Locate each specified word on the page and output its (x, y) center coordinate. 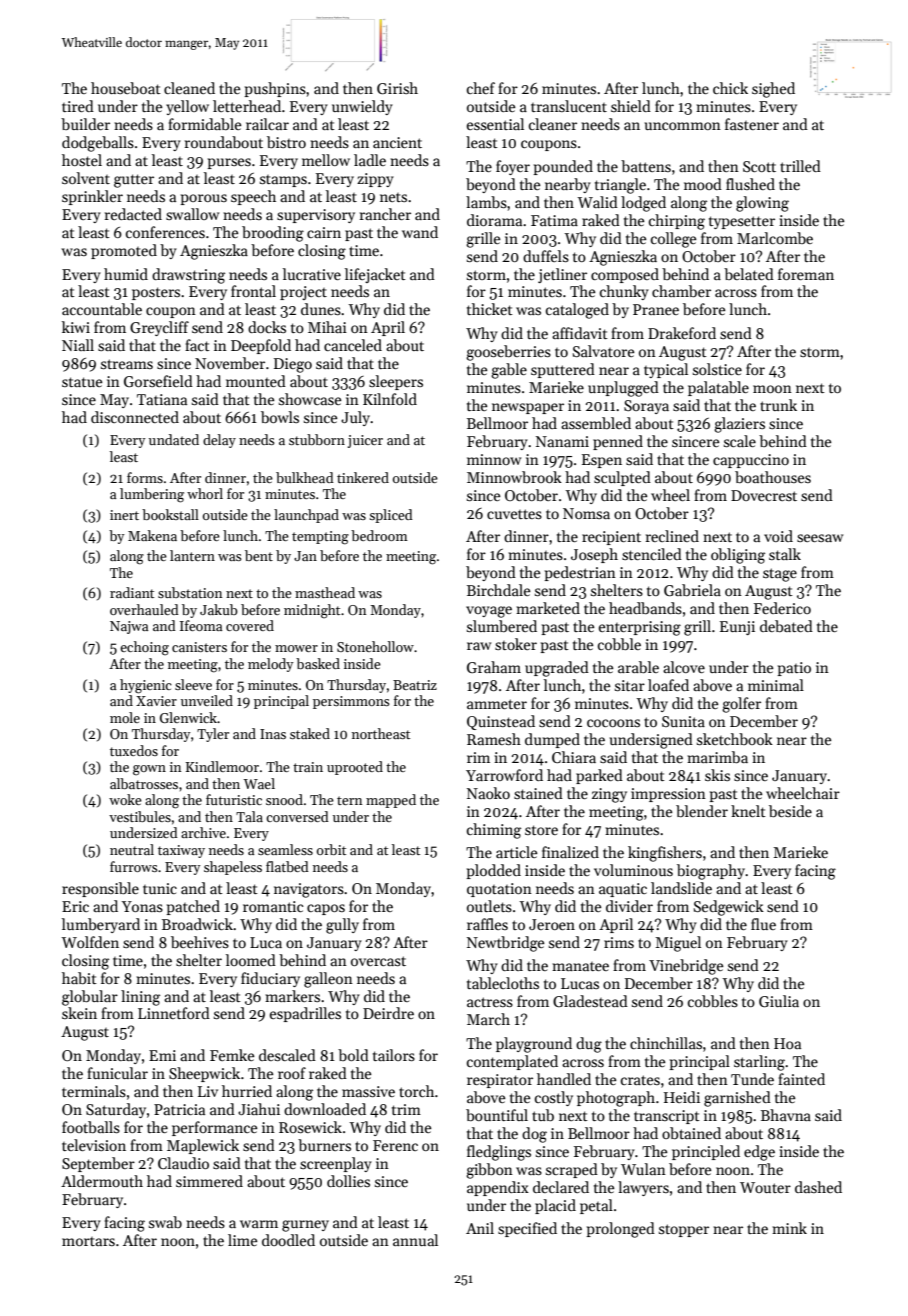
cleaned (189, 88)
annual (415, 1240)
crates (640, 1080)
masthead (325, 592)
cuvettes (514, 514)
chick (730, 88)
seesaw (820, 538)
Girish (397, 88)
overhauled (144, 609)
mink (789, 1228)
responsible (100, 889)
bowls (280, 417)
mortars (88, 1241)
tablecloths (503, 983)
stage (780, 575)
